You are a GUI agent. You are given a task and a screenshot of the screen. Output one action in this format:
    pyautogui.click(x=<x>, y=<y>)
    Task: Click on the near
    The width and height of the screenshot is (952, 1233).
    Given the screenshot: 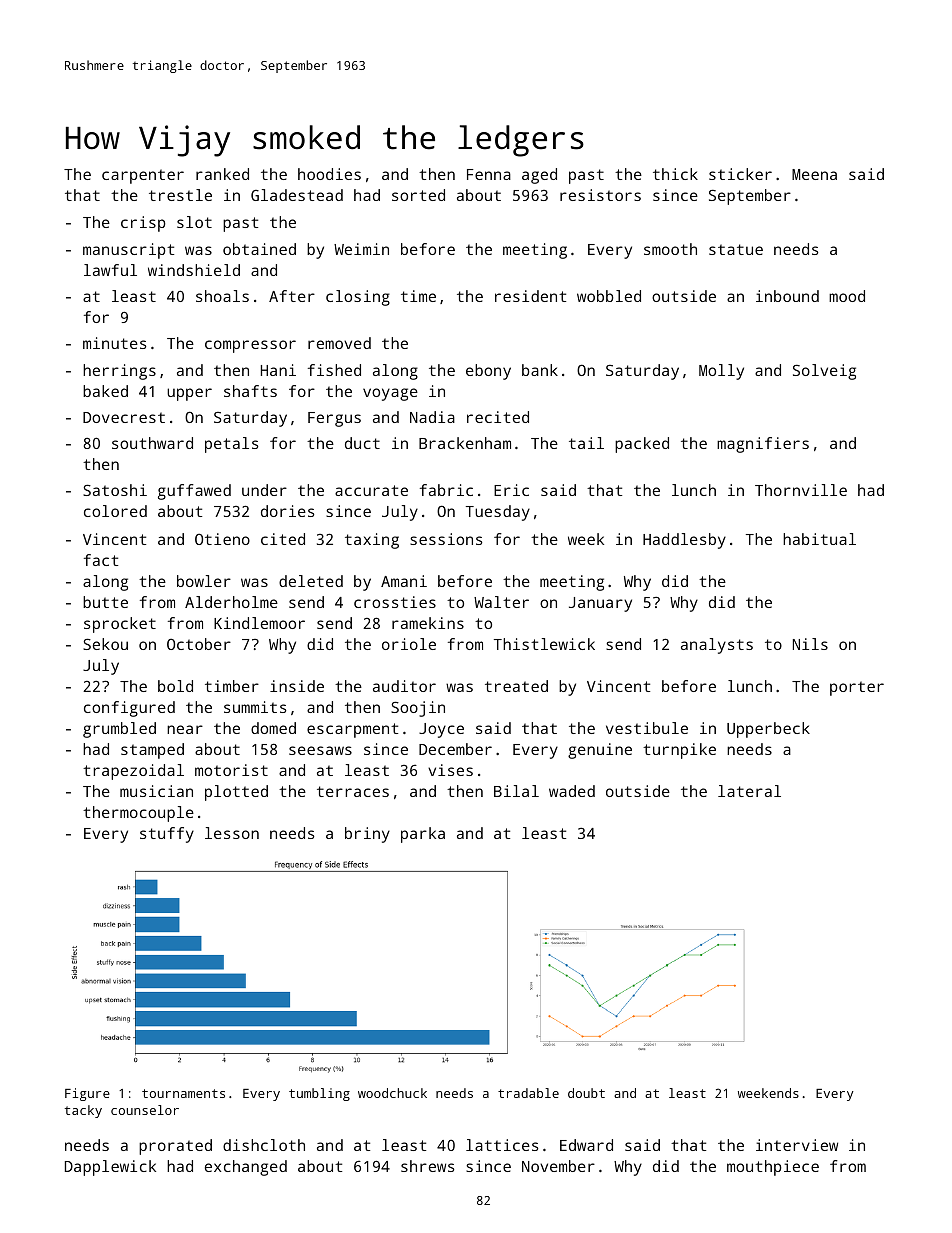 What is the action you would take?
    pyautogui.click(x=185, y=729)
